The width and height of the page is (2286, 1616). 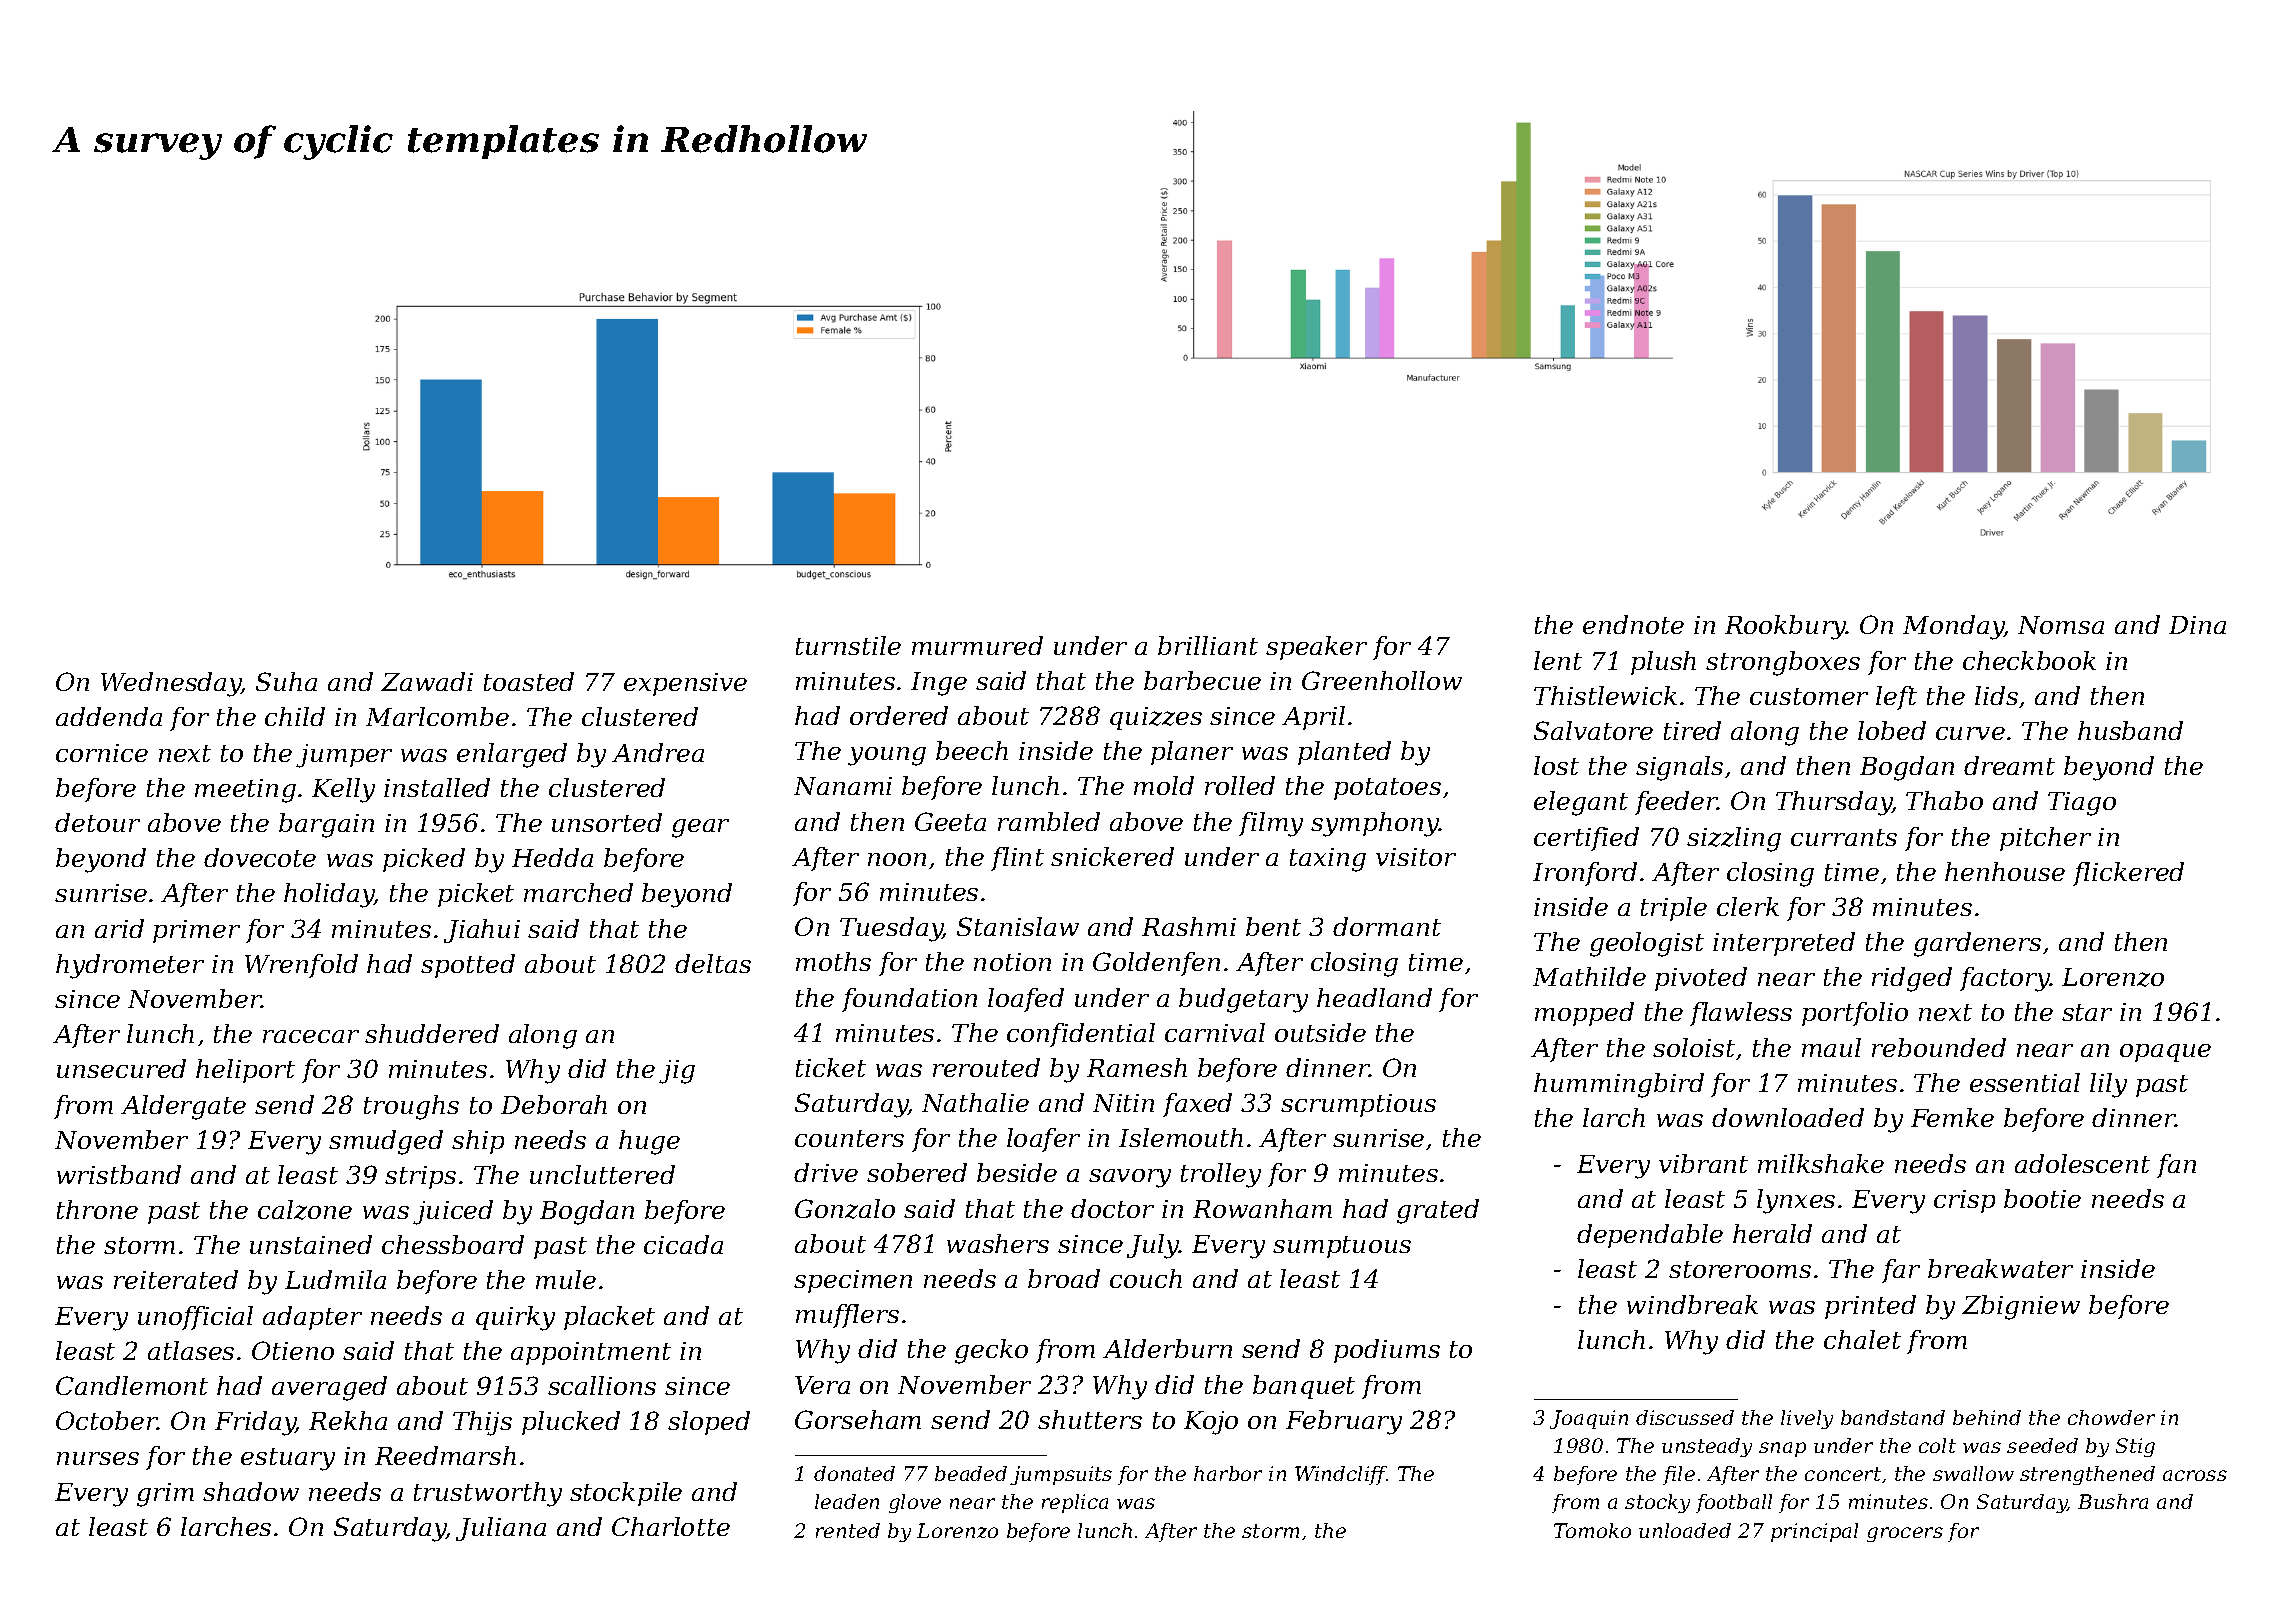 What do you see at coordinates (1905, 1534) in the page?
I see `grocers` at bounding box center [1905, 1534].
